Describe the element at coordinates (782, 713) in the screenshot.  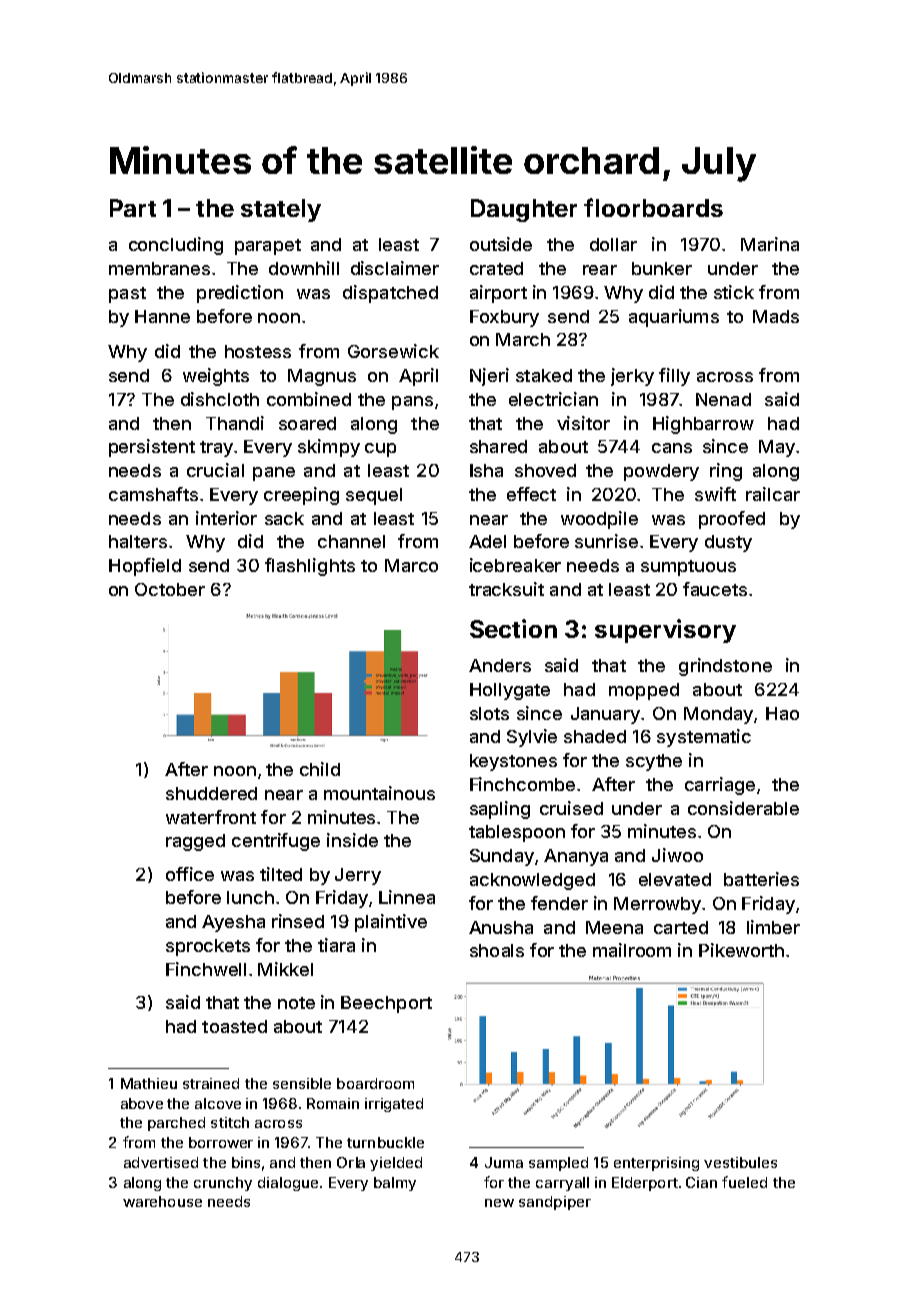
I see `Hao` at that location.
